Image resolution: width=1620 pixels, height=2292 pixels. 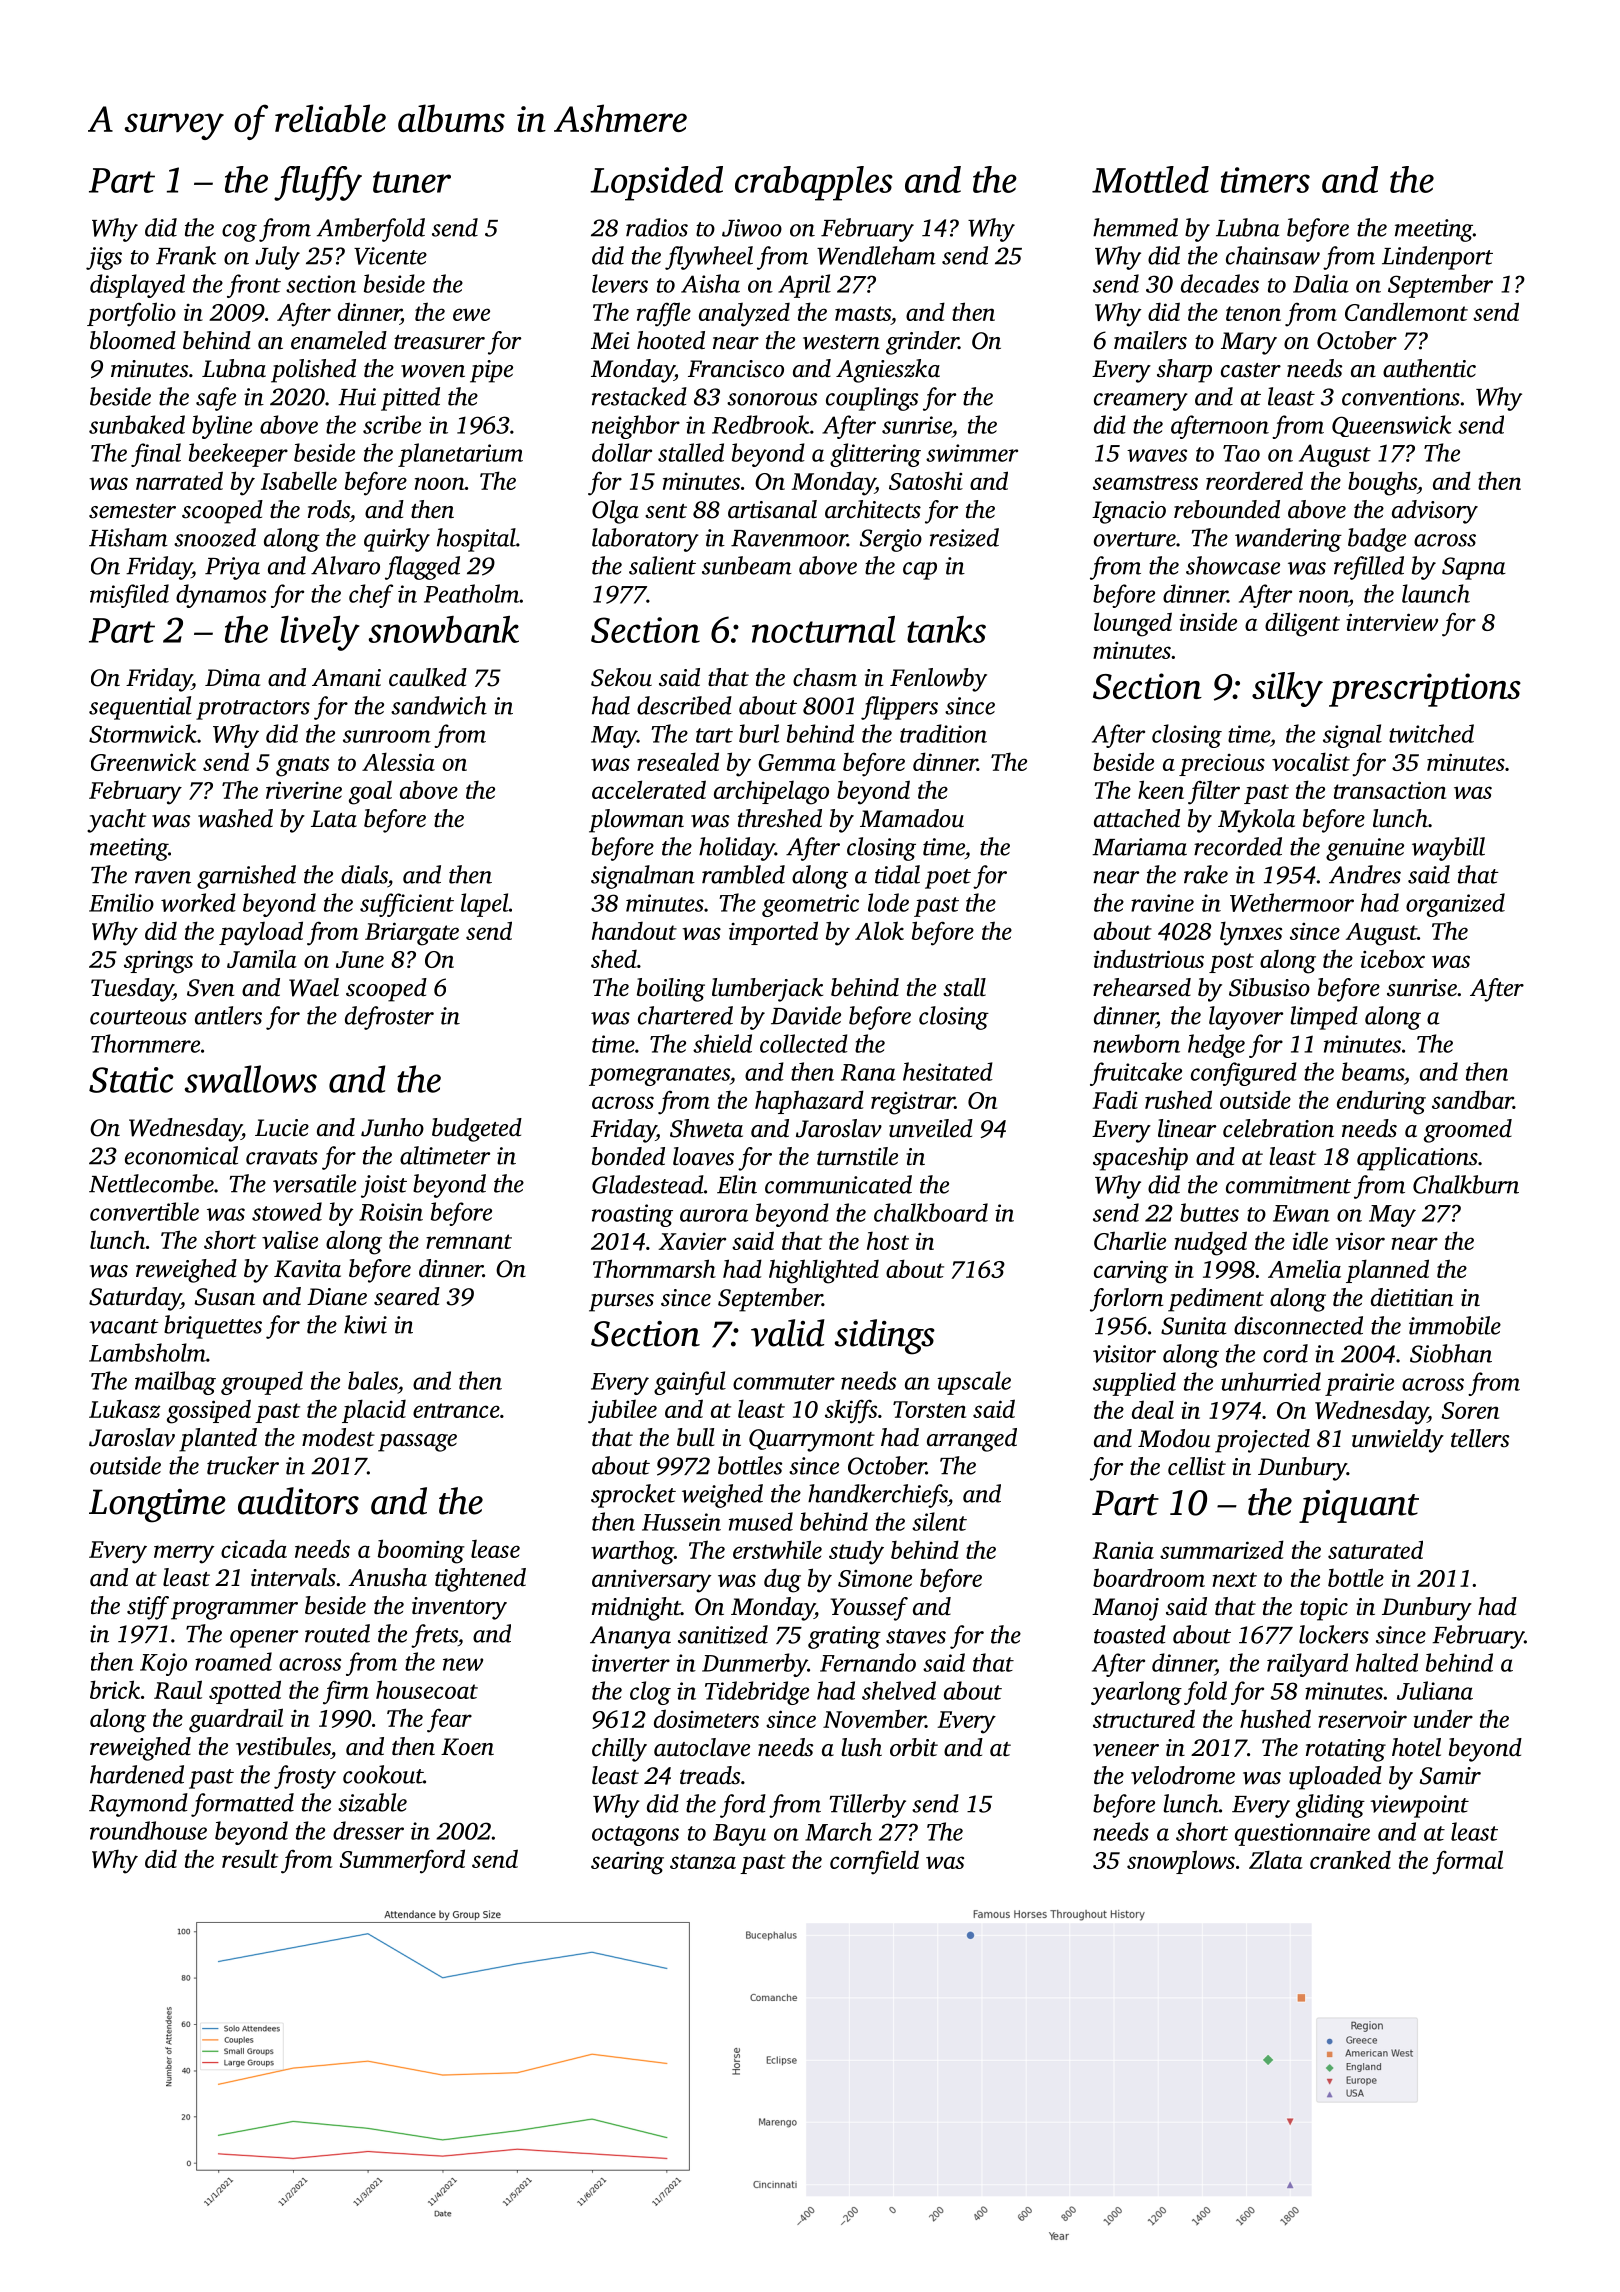 I want to click on crabapples, so click(x=814, y=183).
